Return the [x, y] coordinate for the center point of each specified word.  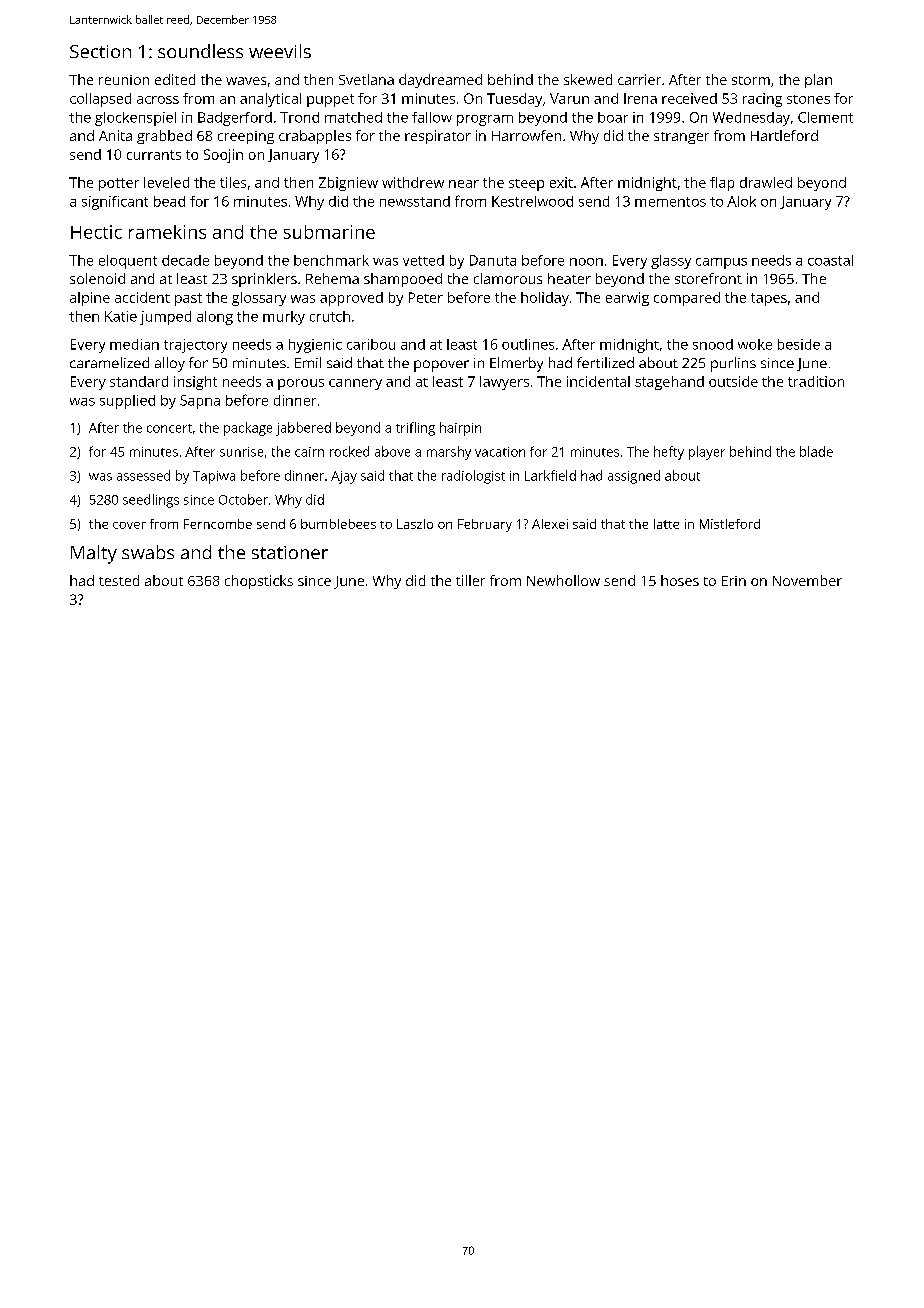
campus [721, 263]
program [485, 120]
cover [129, 525]
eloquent [128, 262]
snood [713, 344]
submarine [329, 232]
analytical [270, 100]
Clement [825, 117]
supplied [127, 402]
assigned [634, 477]
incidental [598, 381]
